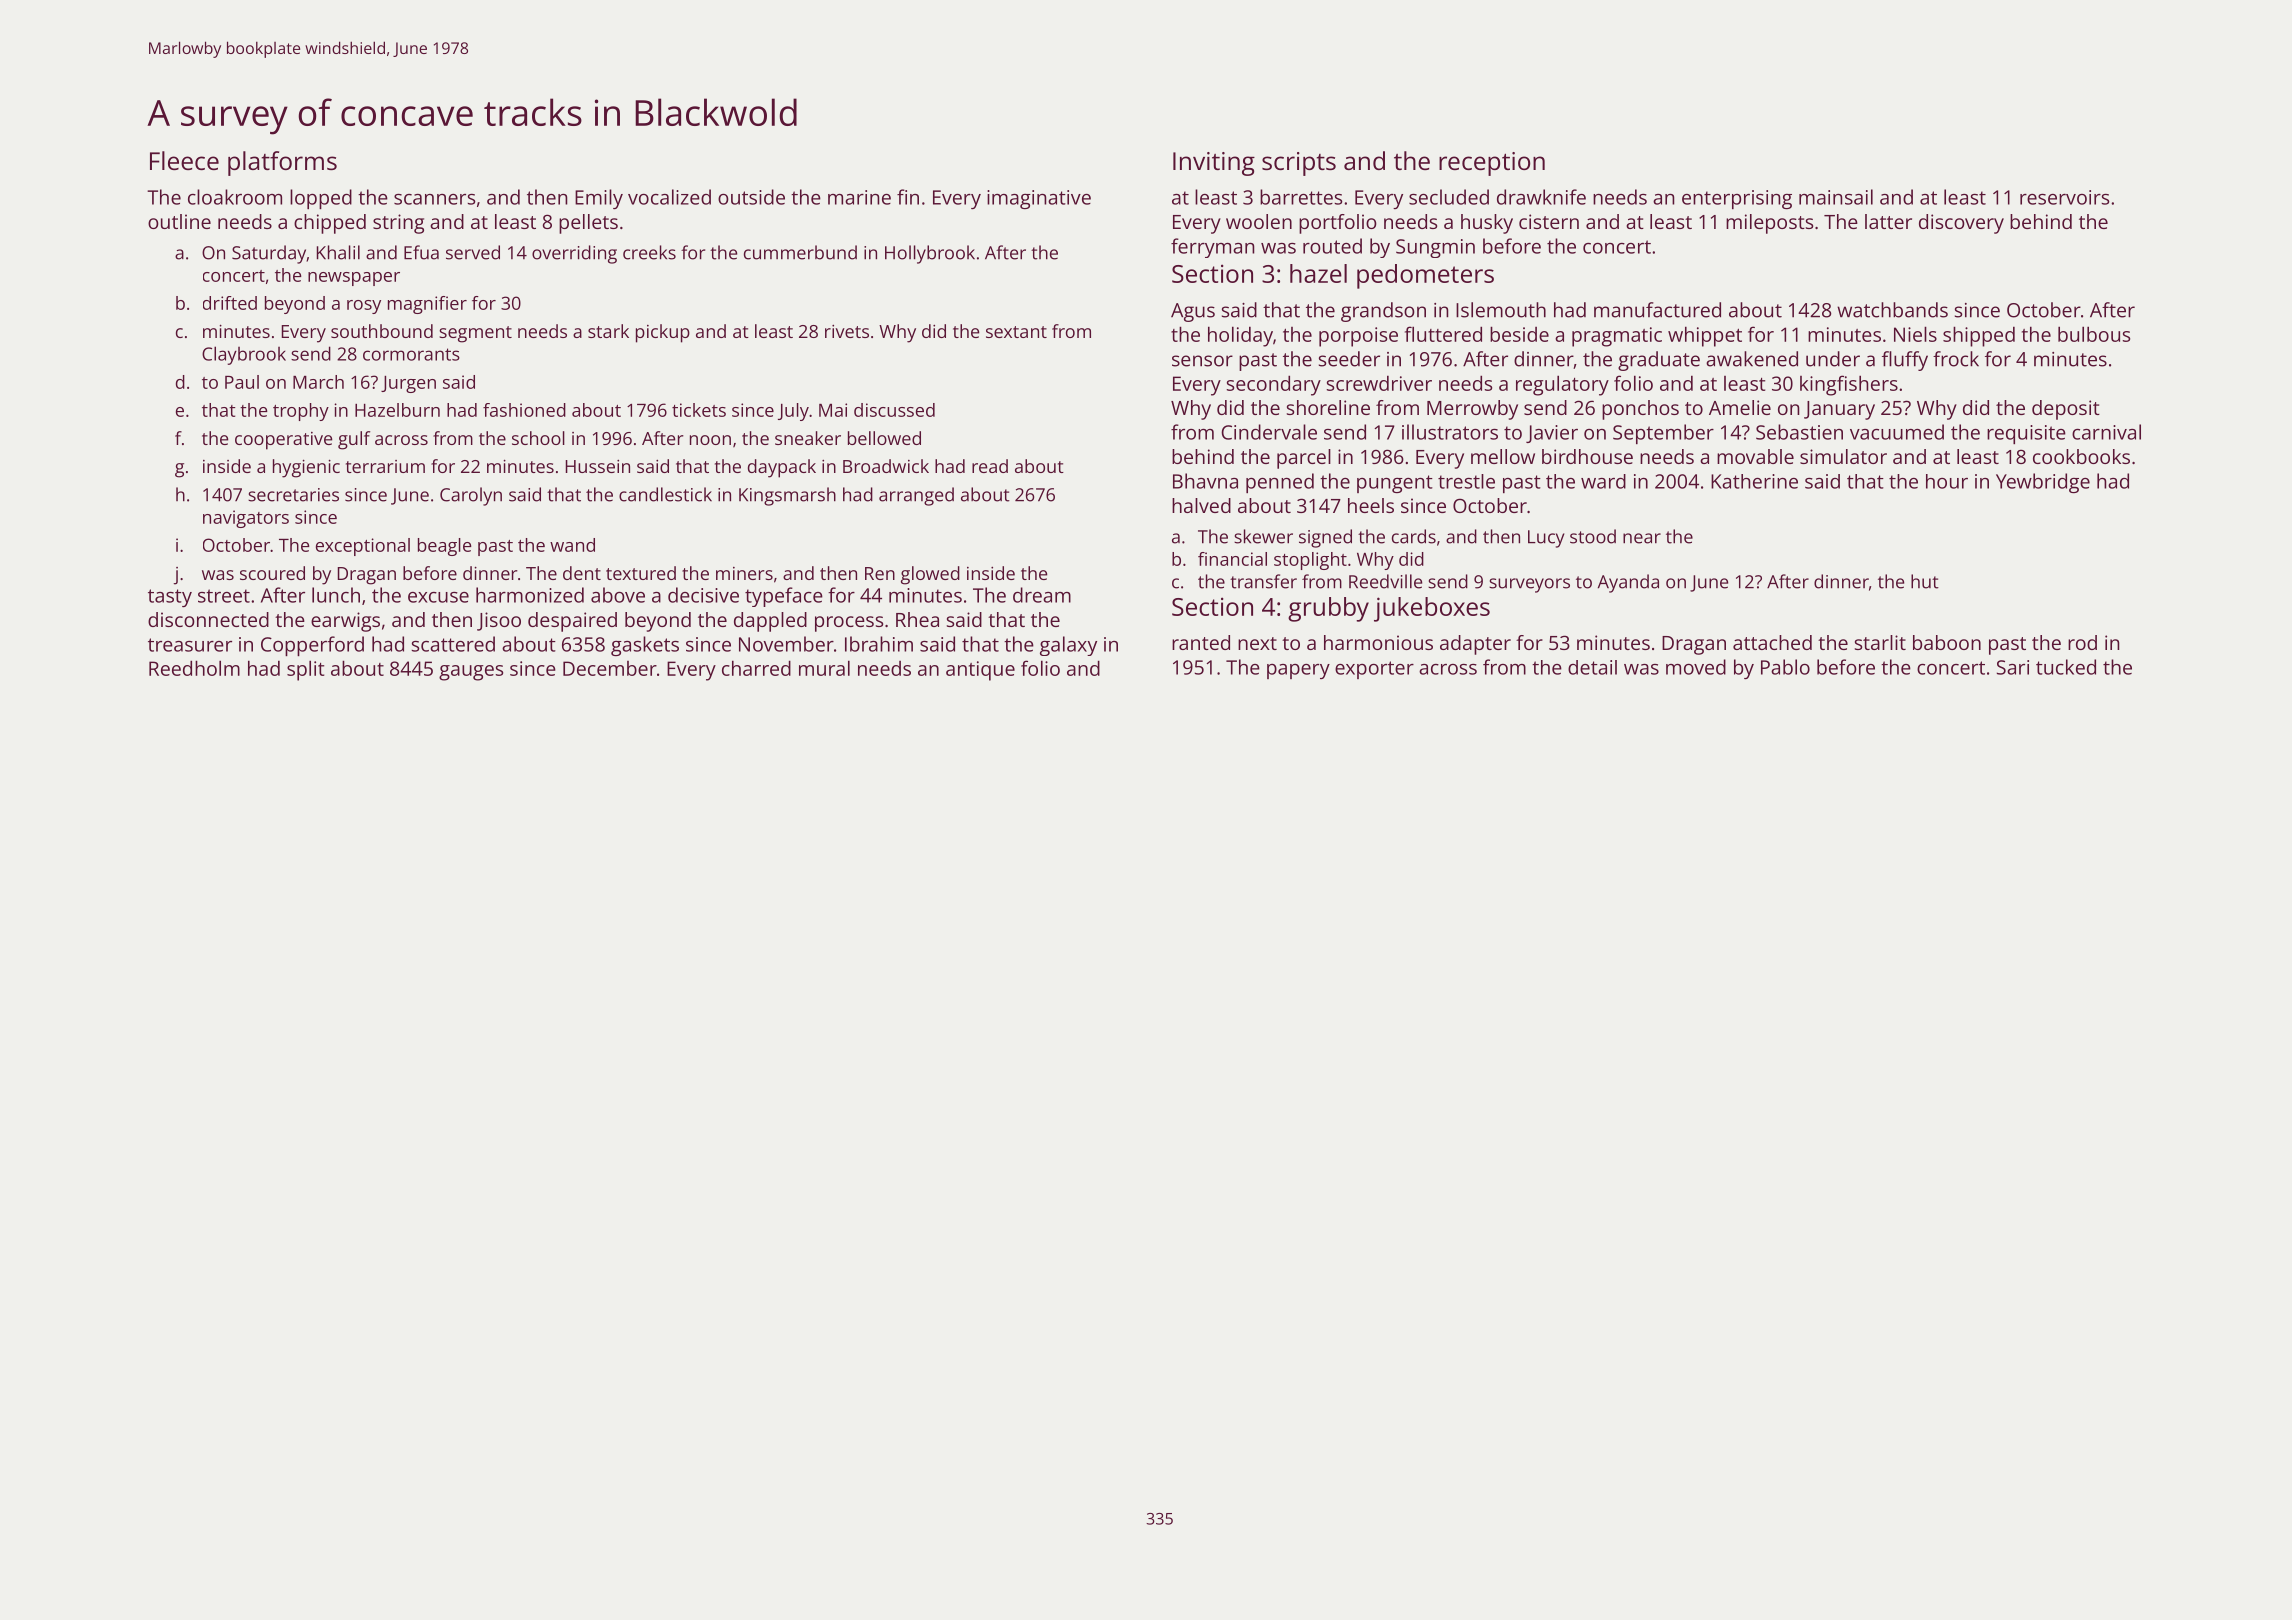  I want to click on vocalized, so click(669, 197).
